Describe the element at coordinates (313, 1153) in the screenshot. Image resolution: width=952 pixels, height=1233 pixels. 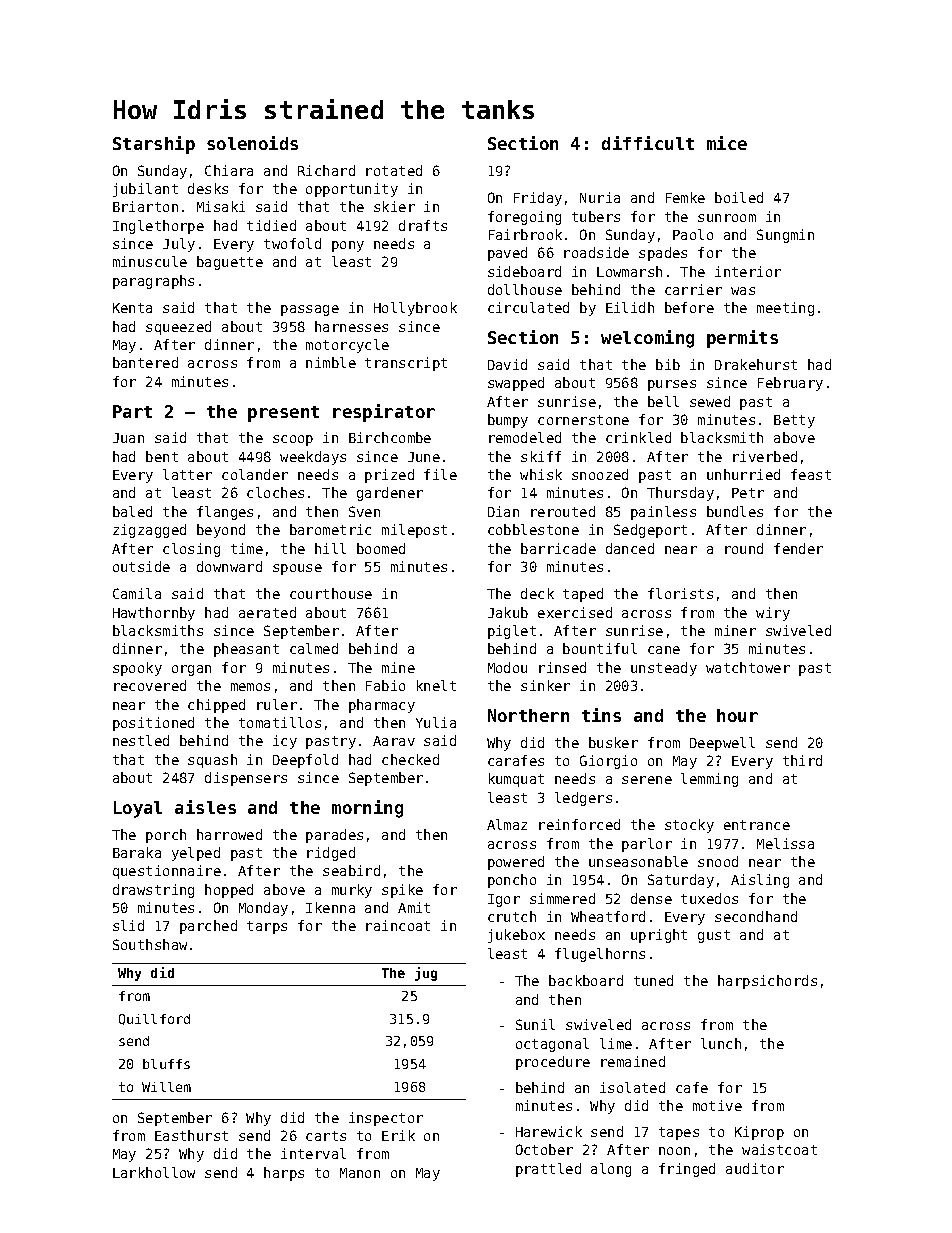
I see `interval` at that location.
